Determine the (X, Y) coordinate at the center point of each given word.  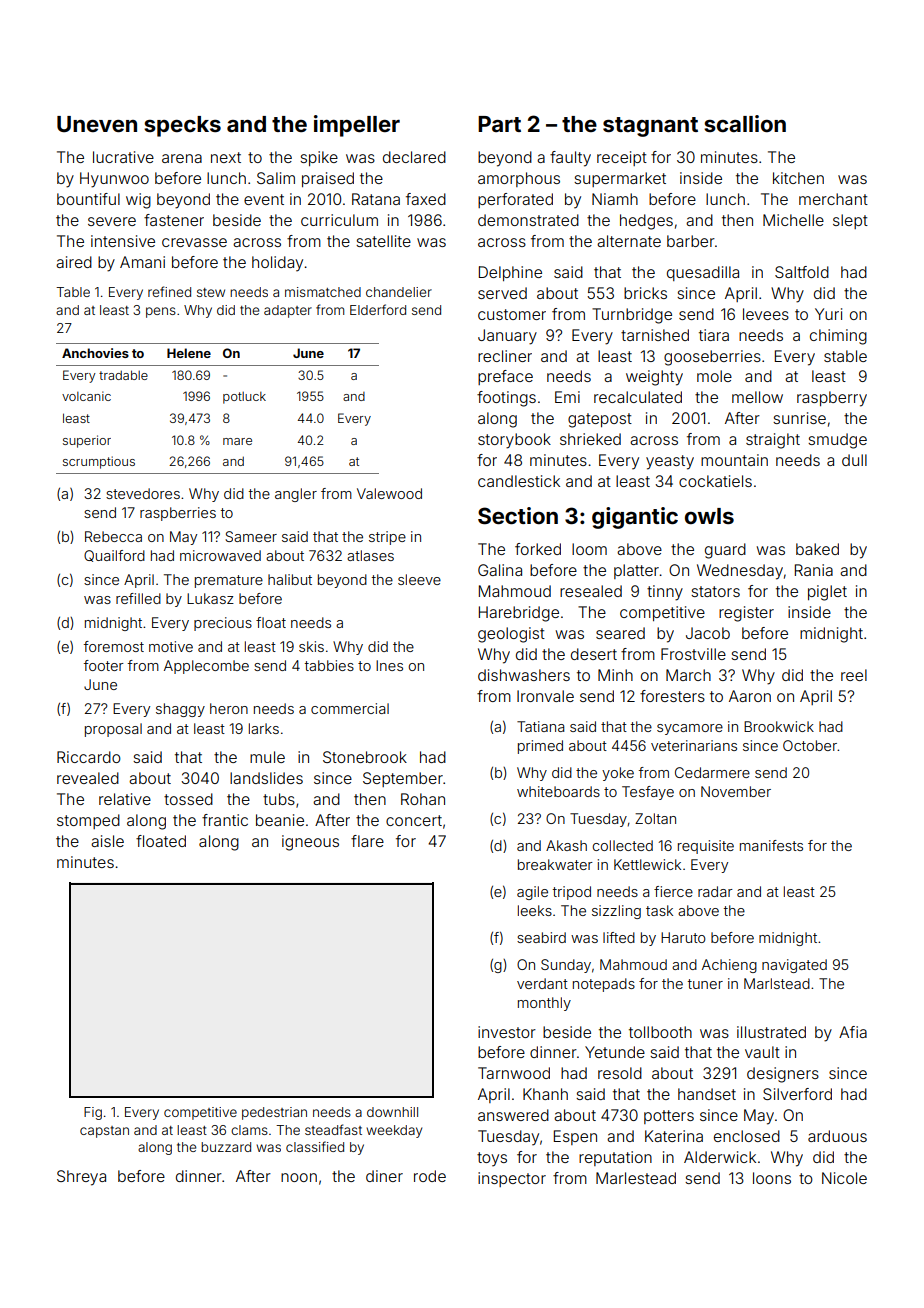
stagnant (650, 127)
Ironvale (545, 696)
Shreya (81, 1178)
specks (182, 126)
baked (817, 549)
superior (87, 441)
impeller (357, 126)
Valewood (389, 493)
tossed (188, 799)
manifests (771, 845)
